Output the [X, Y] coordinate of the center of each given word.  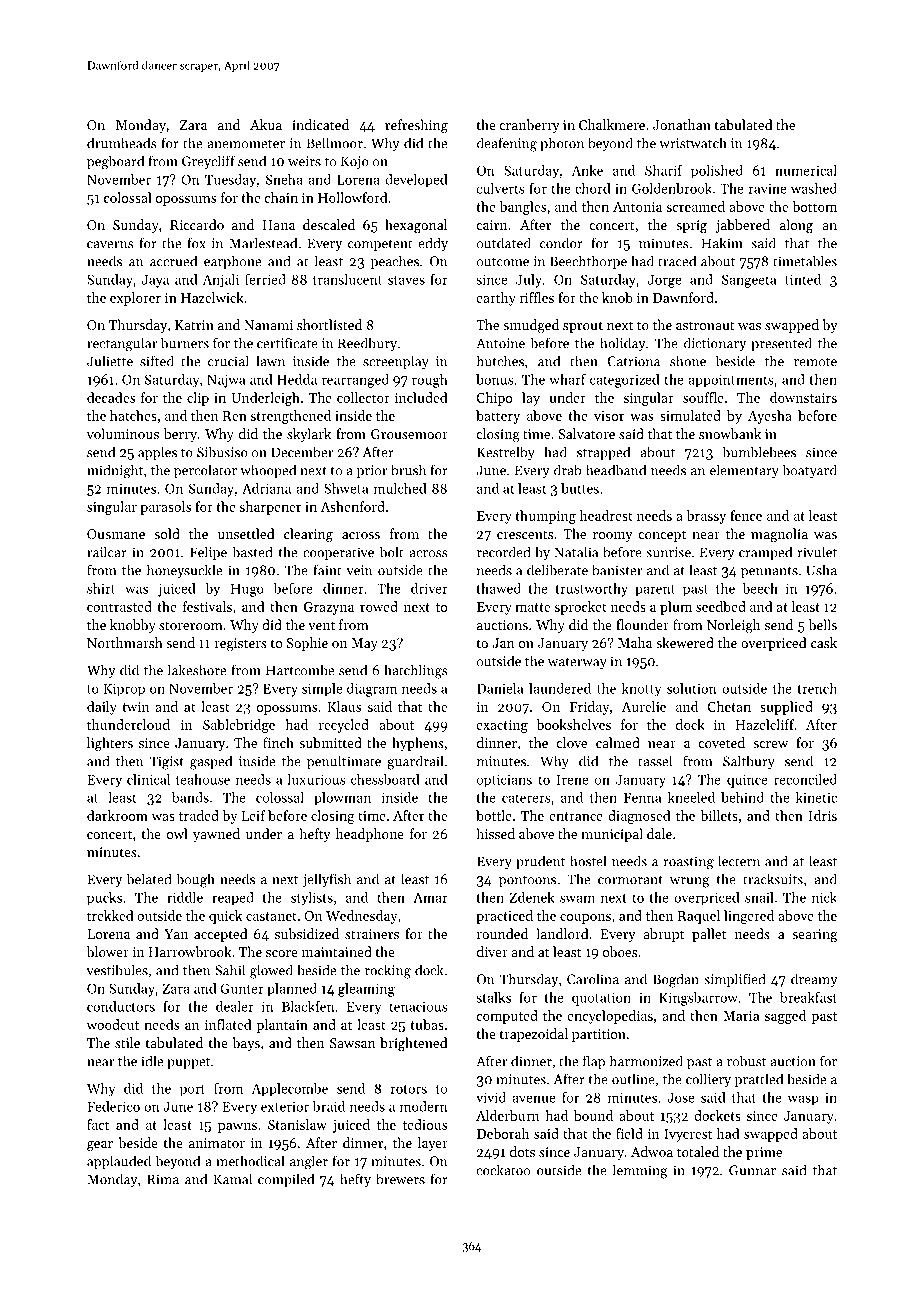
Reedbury [367, 344]
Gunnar [752, 1170]
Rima [163, 1179]
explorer [135, 299]
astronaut [705, 325]
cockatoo [503, 1170]
